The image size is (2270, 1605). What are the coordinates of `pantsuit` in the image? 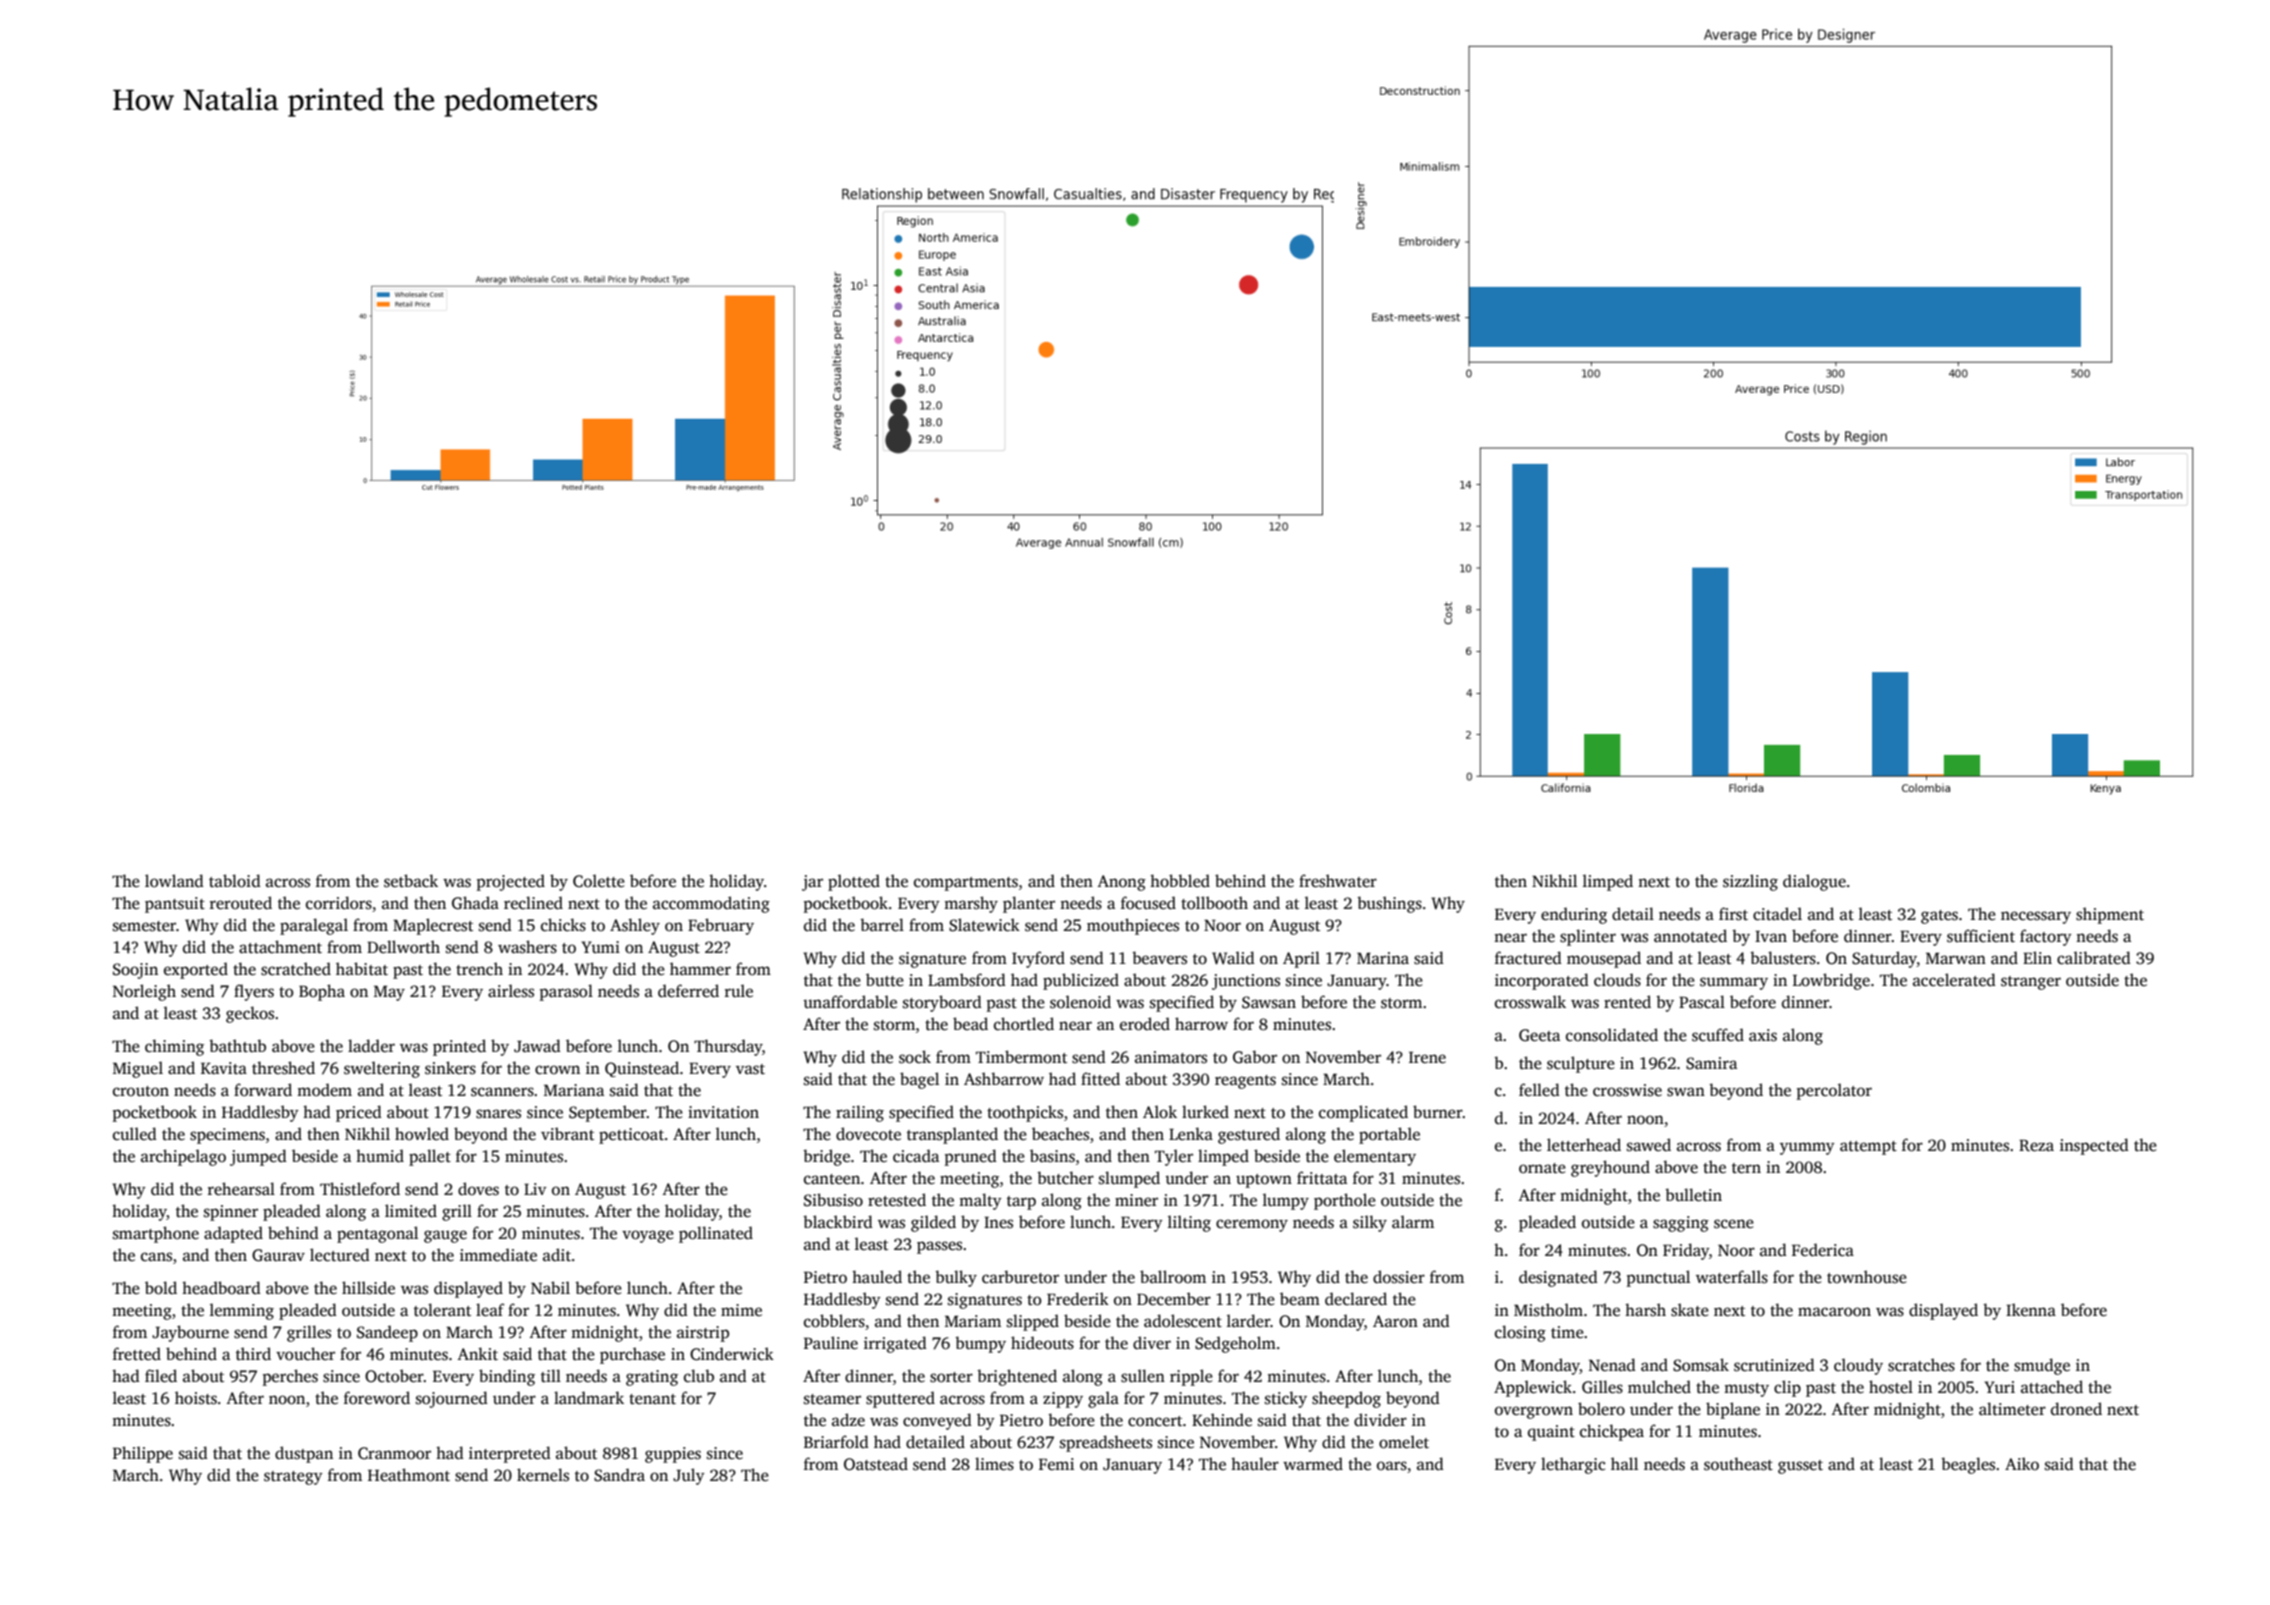 It's located at (175, 905).
